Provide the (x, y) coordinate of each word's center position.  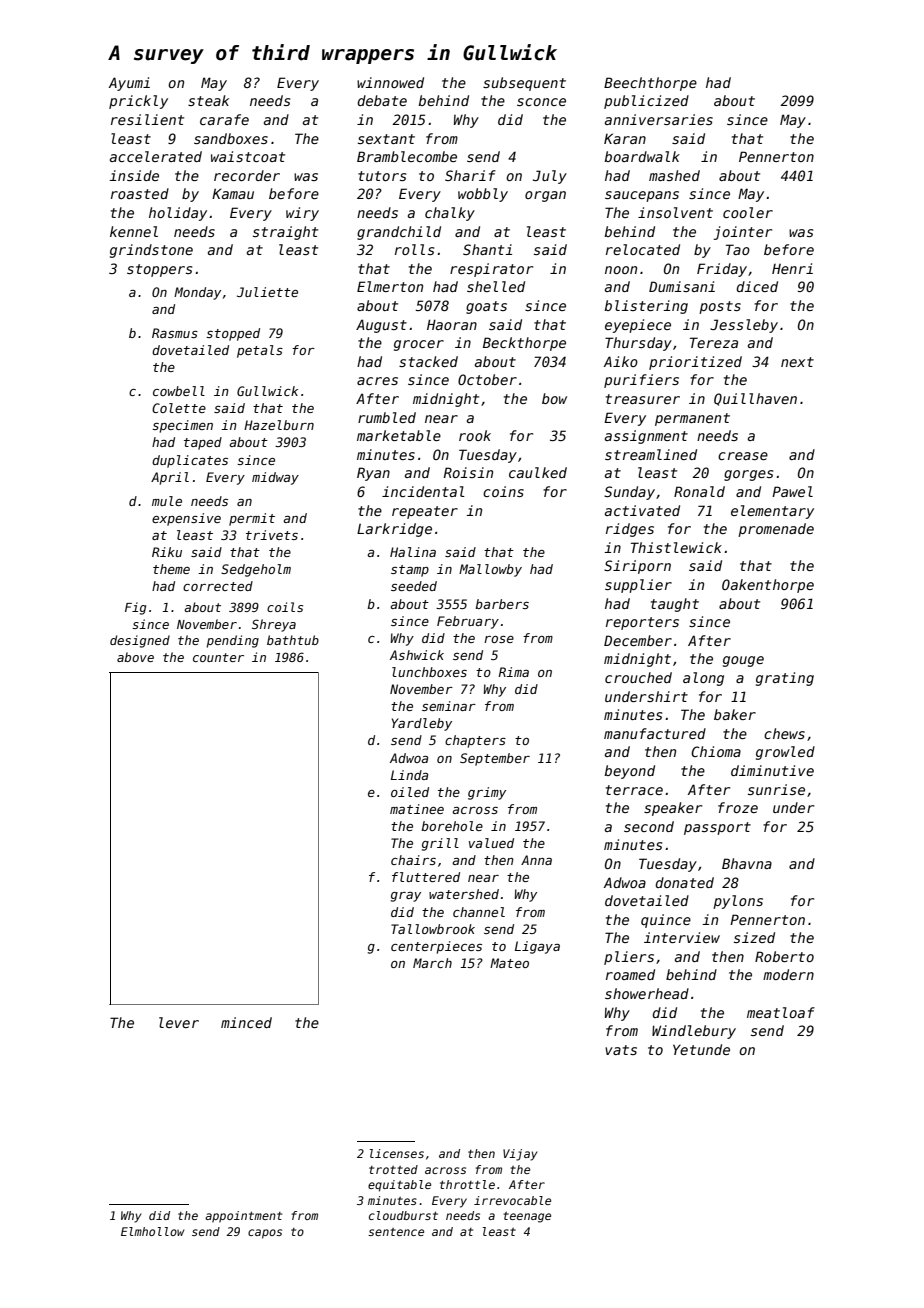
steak (208, 100)
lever (179, 1022)
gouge (743, 661)
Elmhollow (152, 1231)
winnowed (390, 82)
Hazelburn (279, 425)
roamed (630, 974)
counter (218, 657)
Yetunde (701, 1049)
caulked (538, 472)
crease (743, 456)
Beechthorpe (650, 84)
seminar (449, 706)
